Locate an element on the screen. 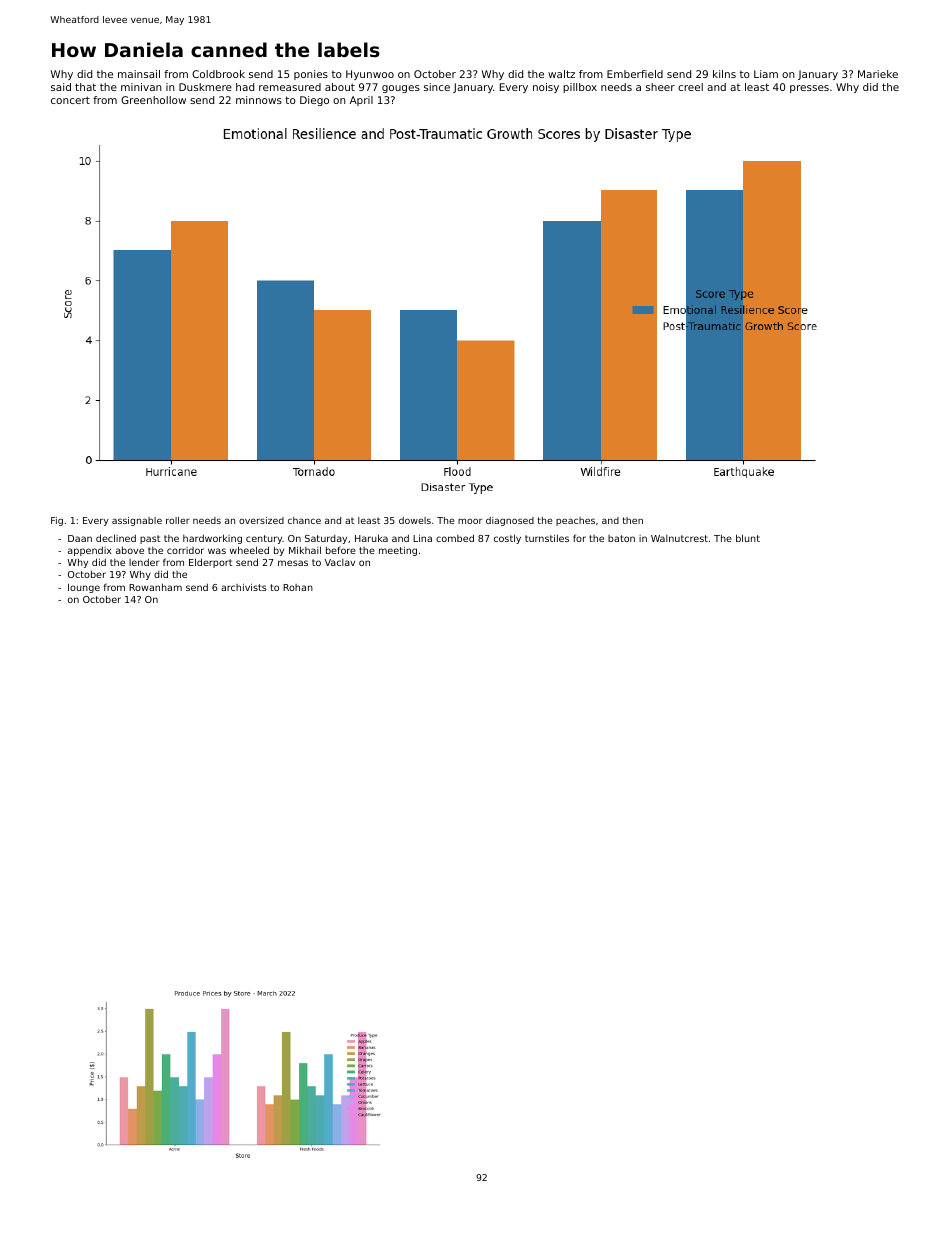 This screenshot has height=1233, width=952. mainsail is located at coordinates (139, 74).
